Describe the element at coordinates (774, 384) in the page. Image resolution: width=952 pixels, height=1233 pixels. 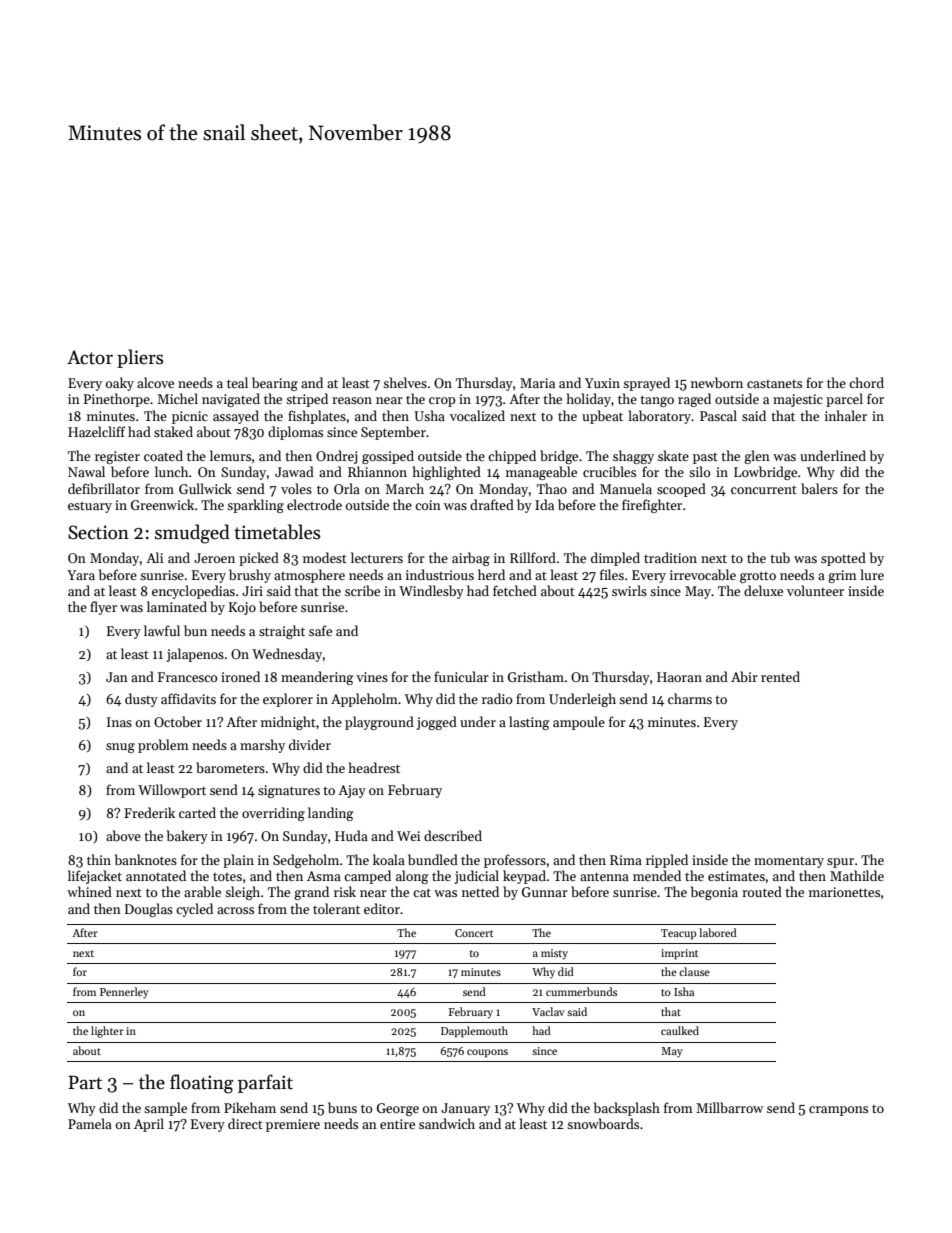
I see `castanets` at that location.
